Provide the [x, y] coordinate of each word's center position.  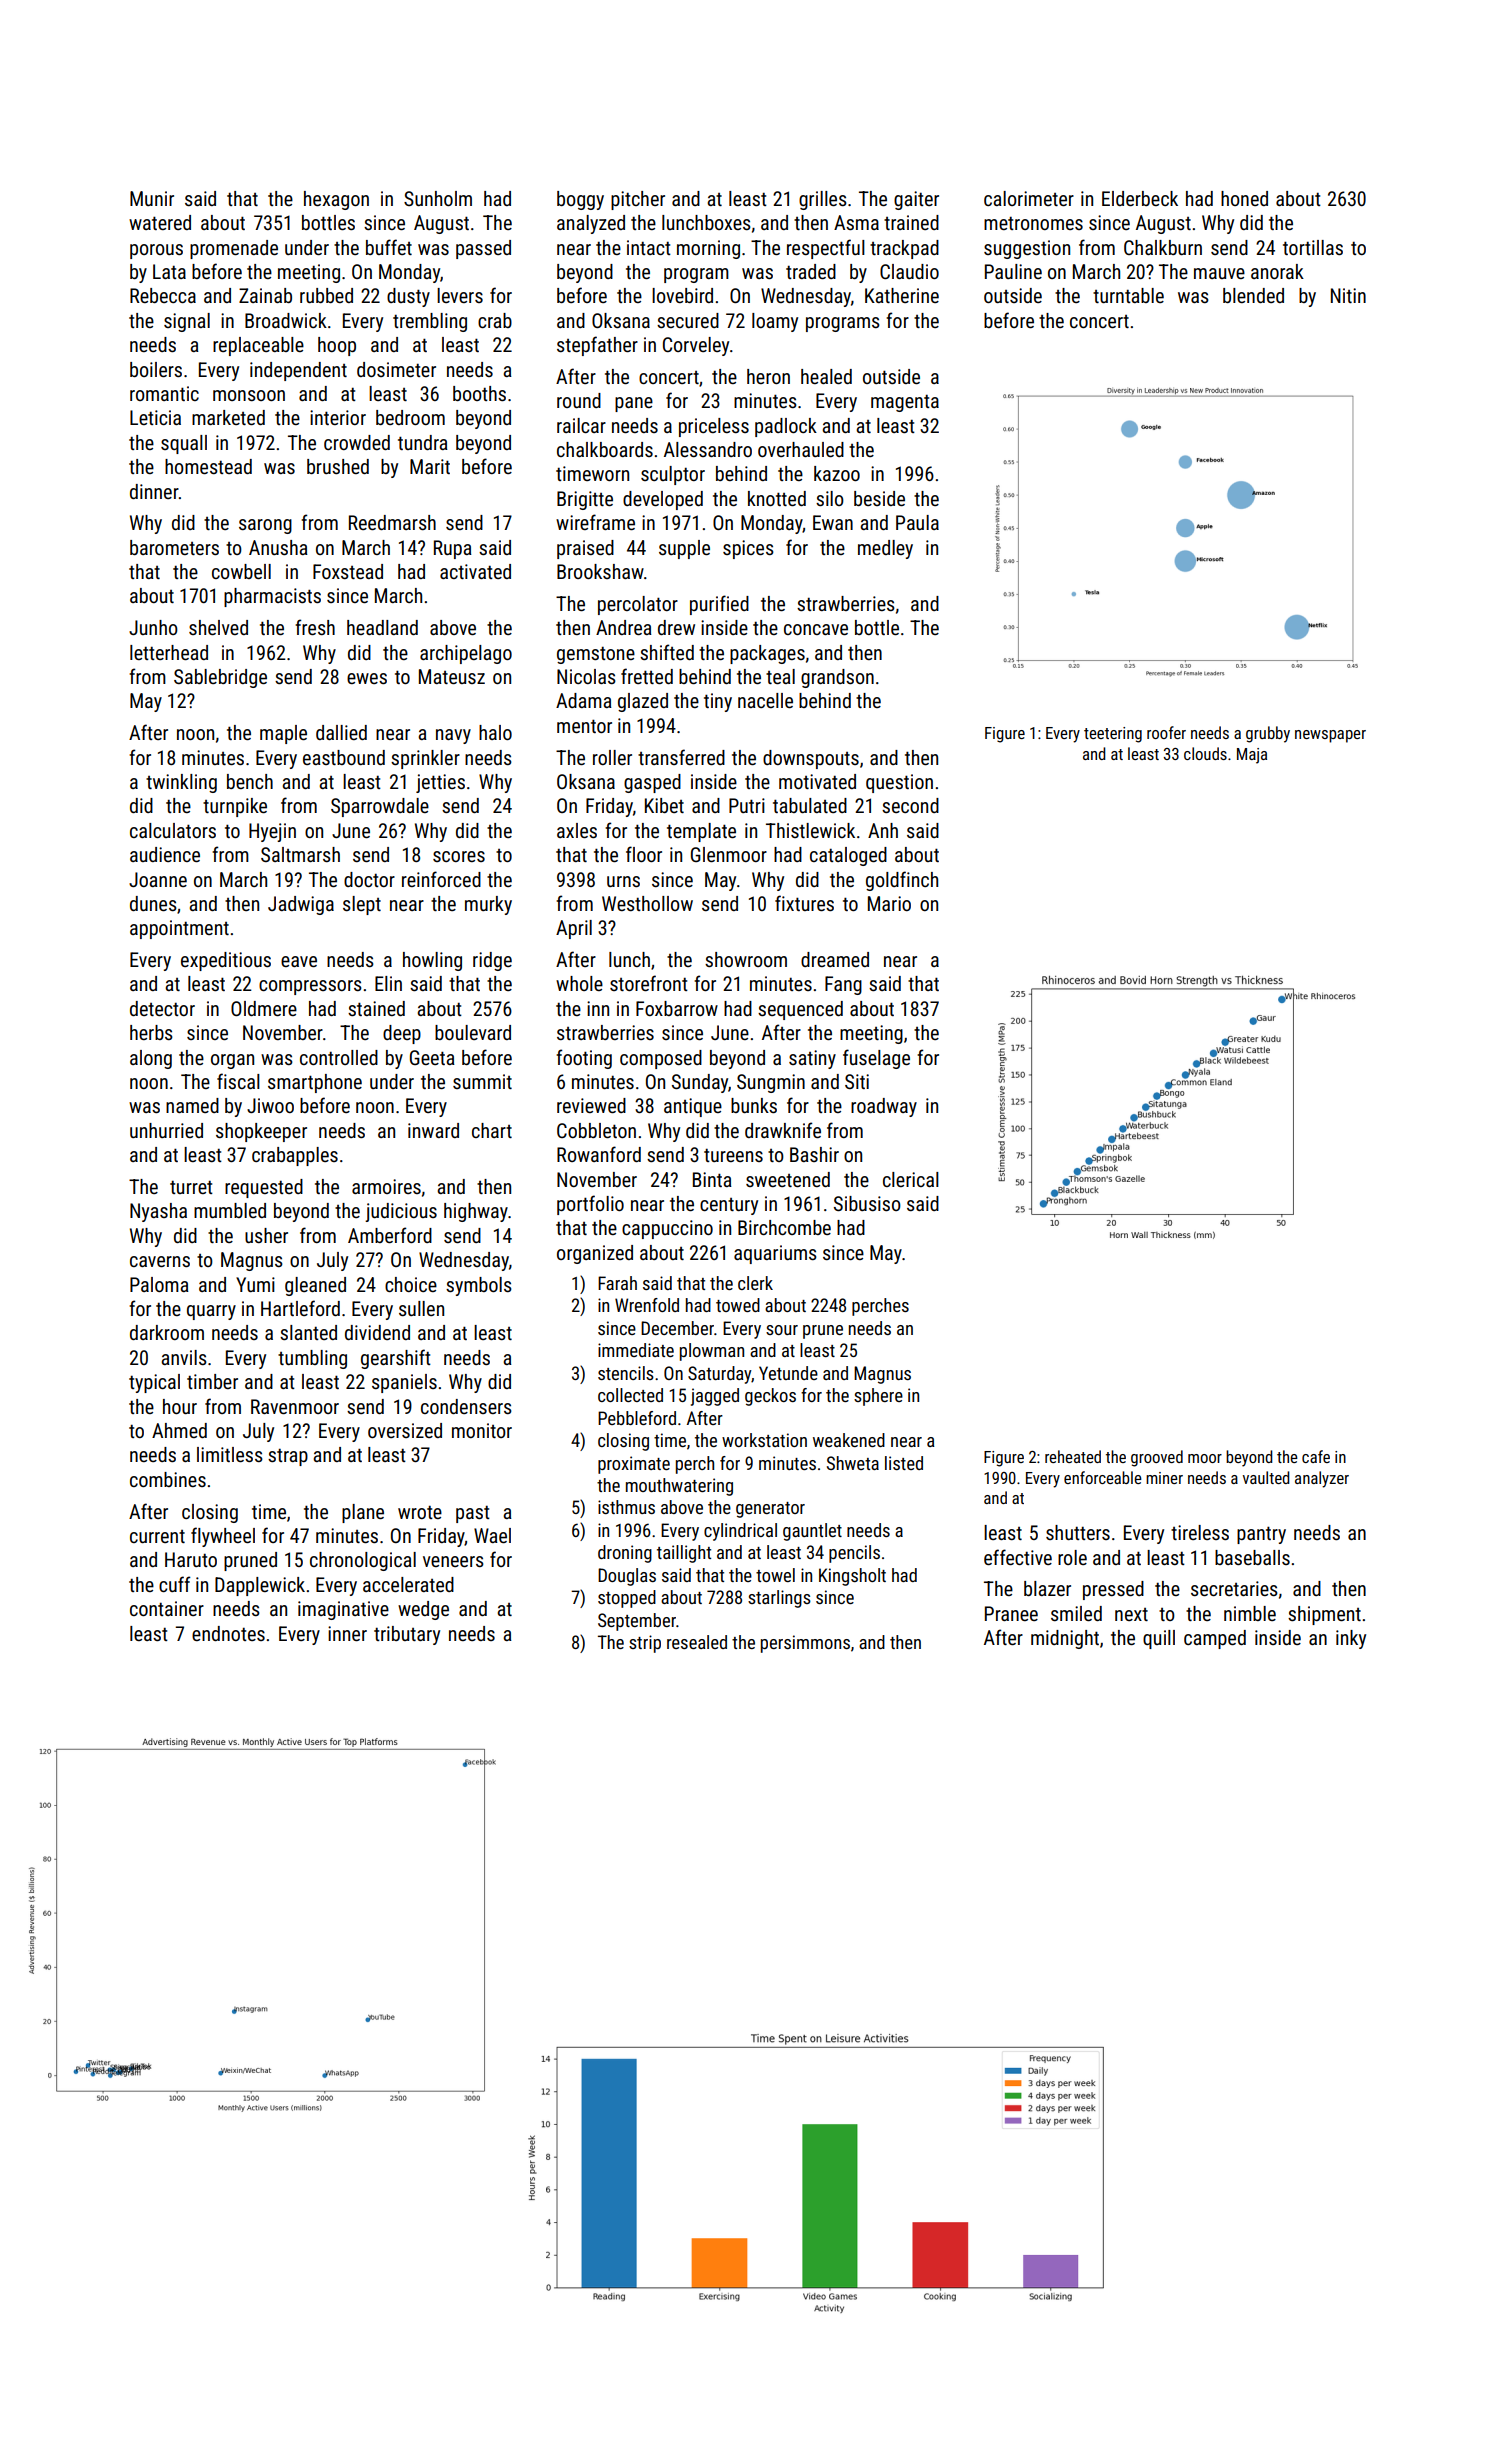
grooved [1157, 1458]
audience [165, 854]
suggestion [1027, 249]
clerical [911, 1179]
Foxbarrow [677, 1008]
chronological [363, 1561]
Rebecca [163, 295]
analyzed [591, 224]
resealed [697, 1642]
